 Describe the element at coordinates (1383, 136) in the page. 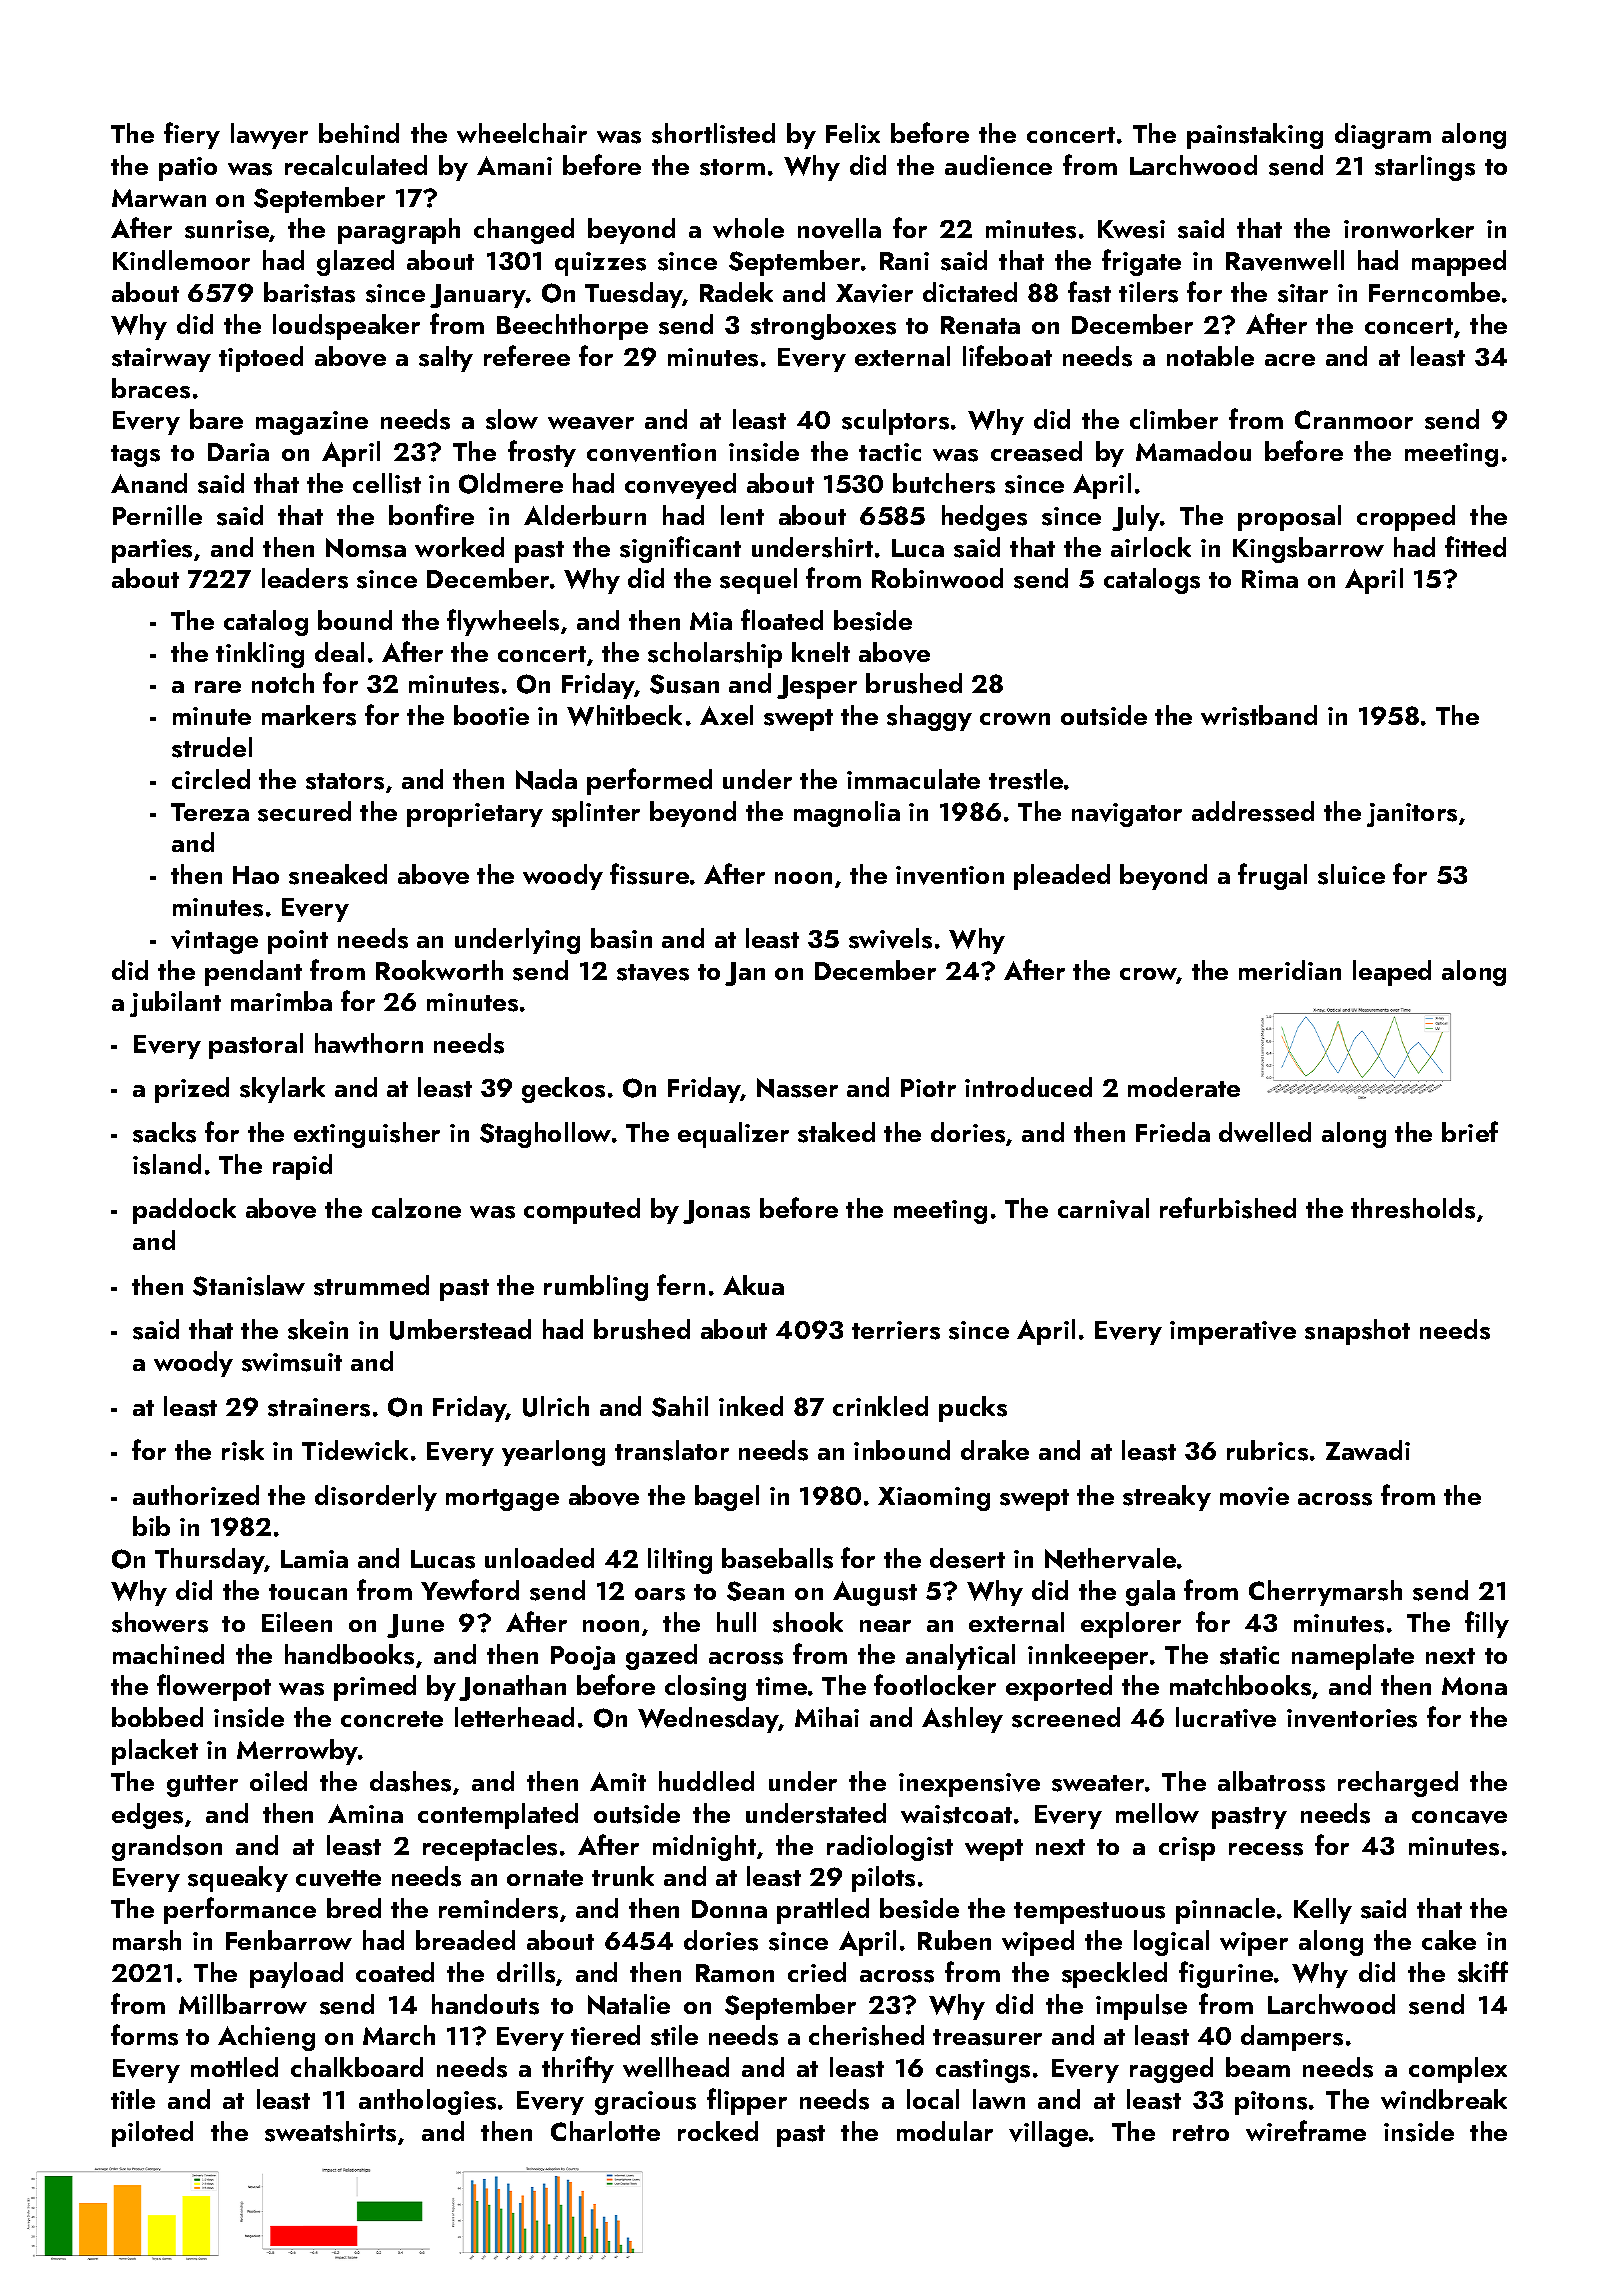

I see `diagram` at that location.
